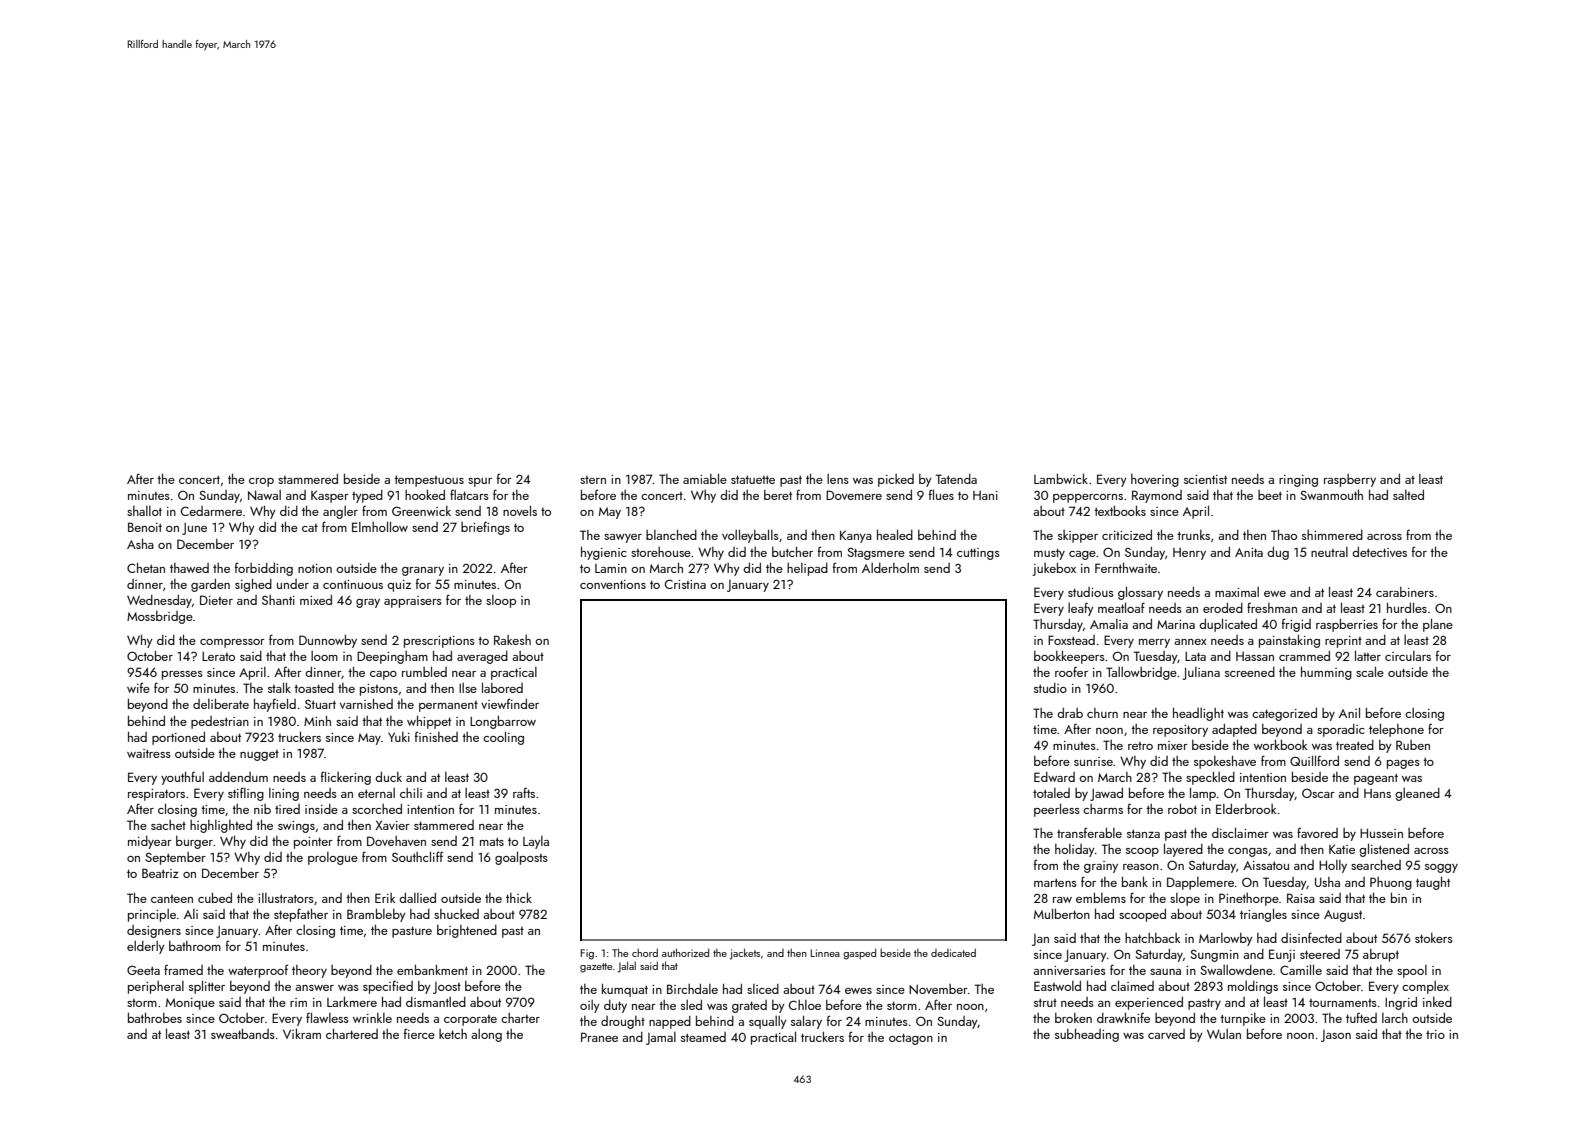  I want to click on drab, so click(1070, 713).
